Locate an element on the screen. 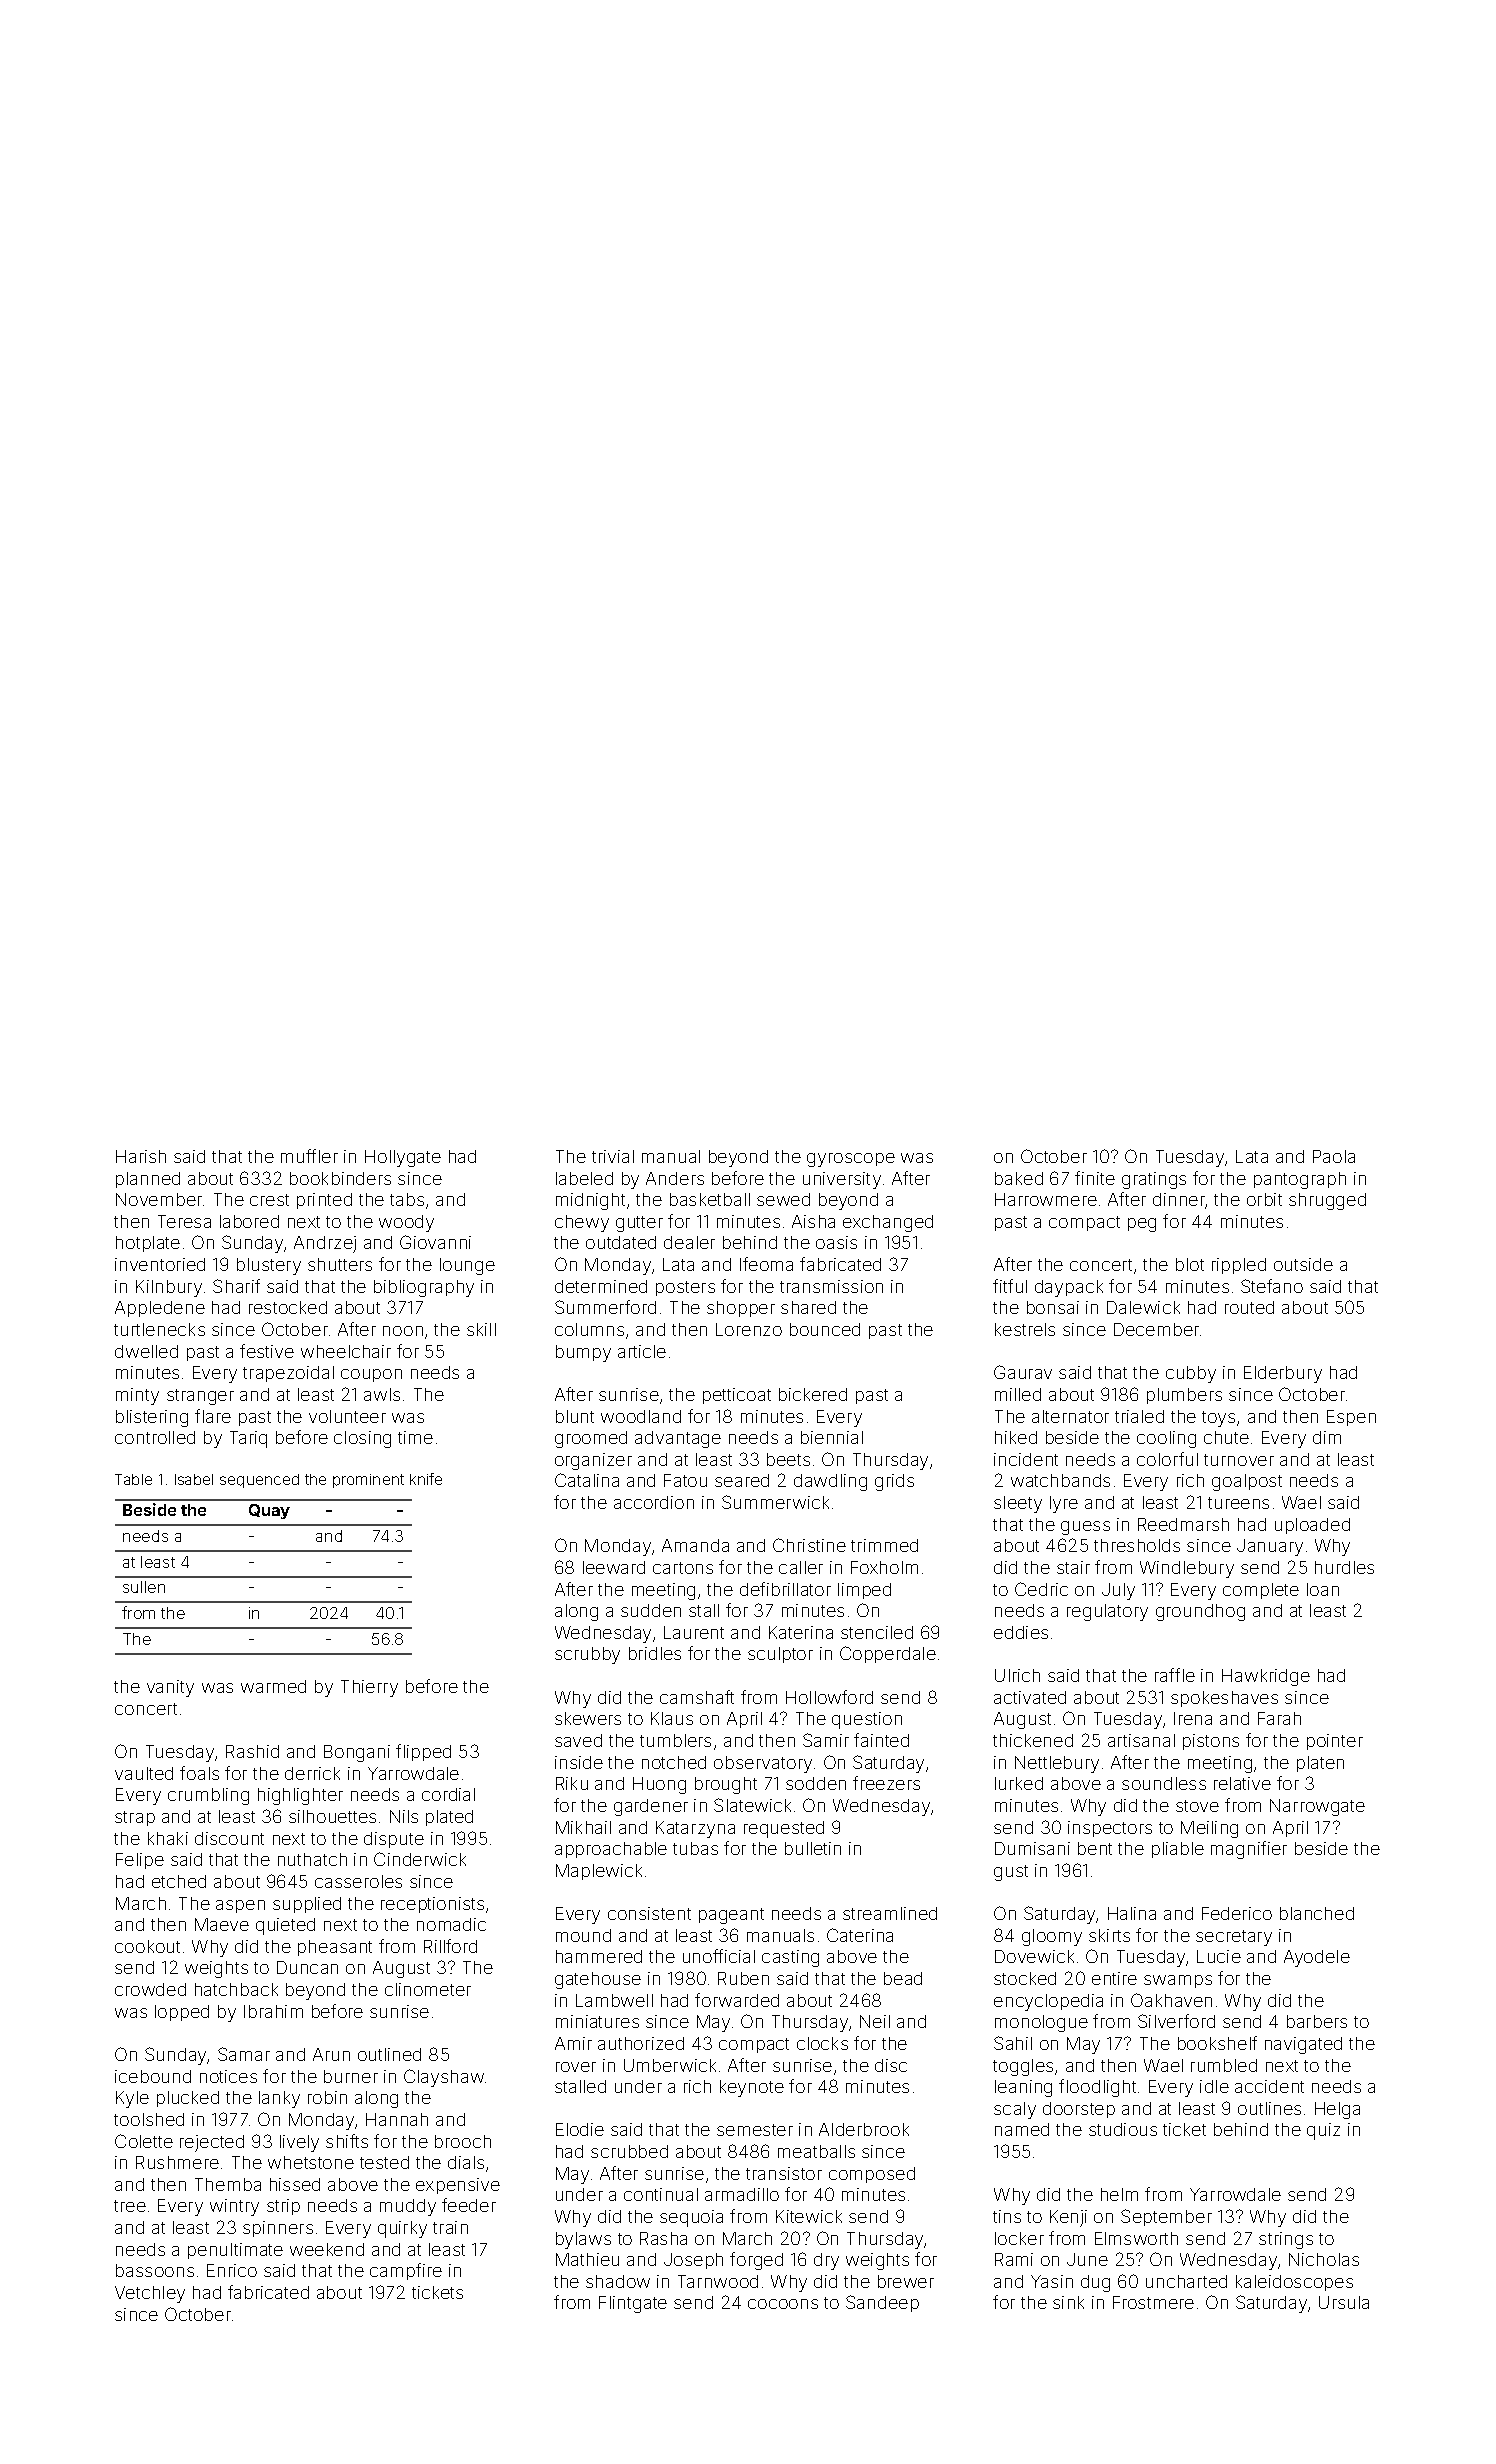  trivial is located at coordinates (613, 1156).
